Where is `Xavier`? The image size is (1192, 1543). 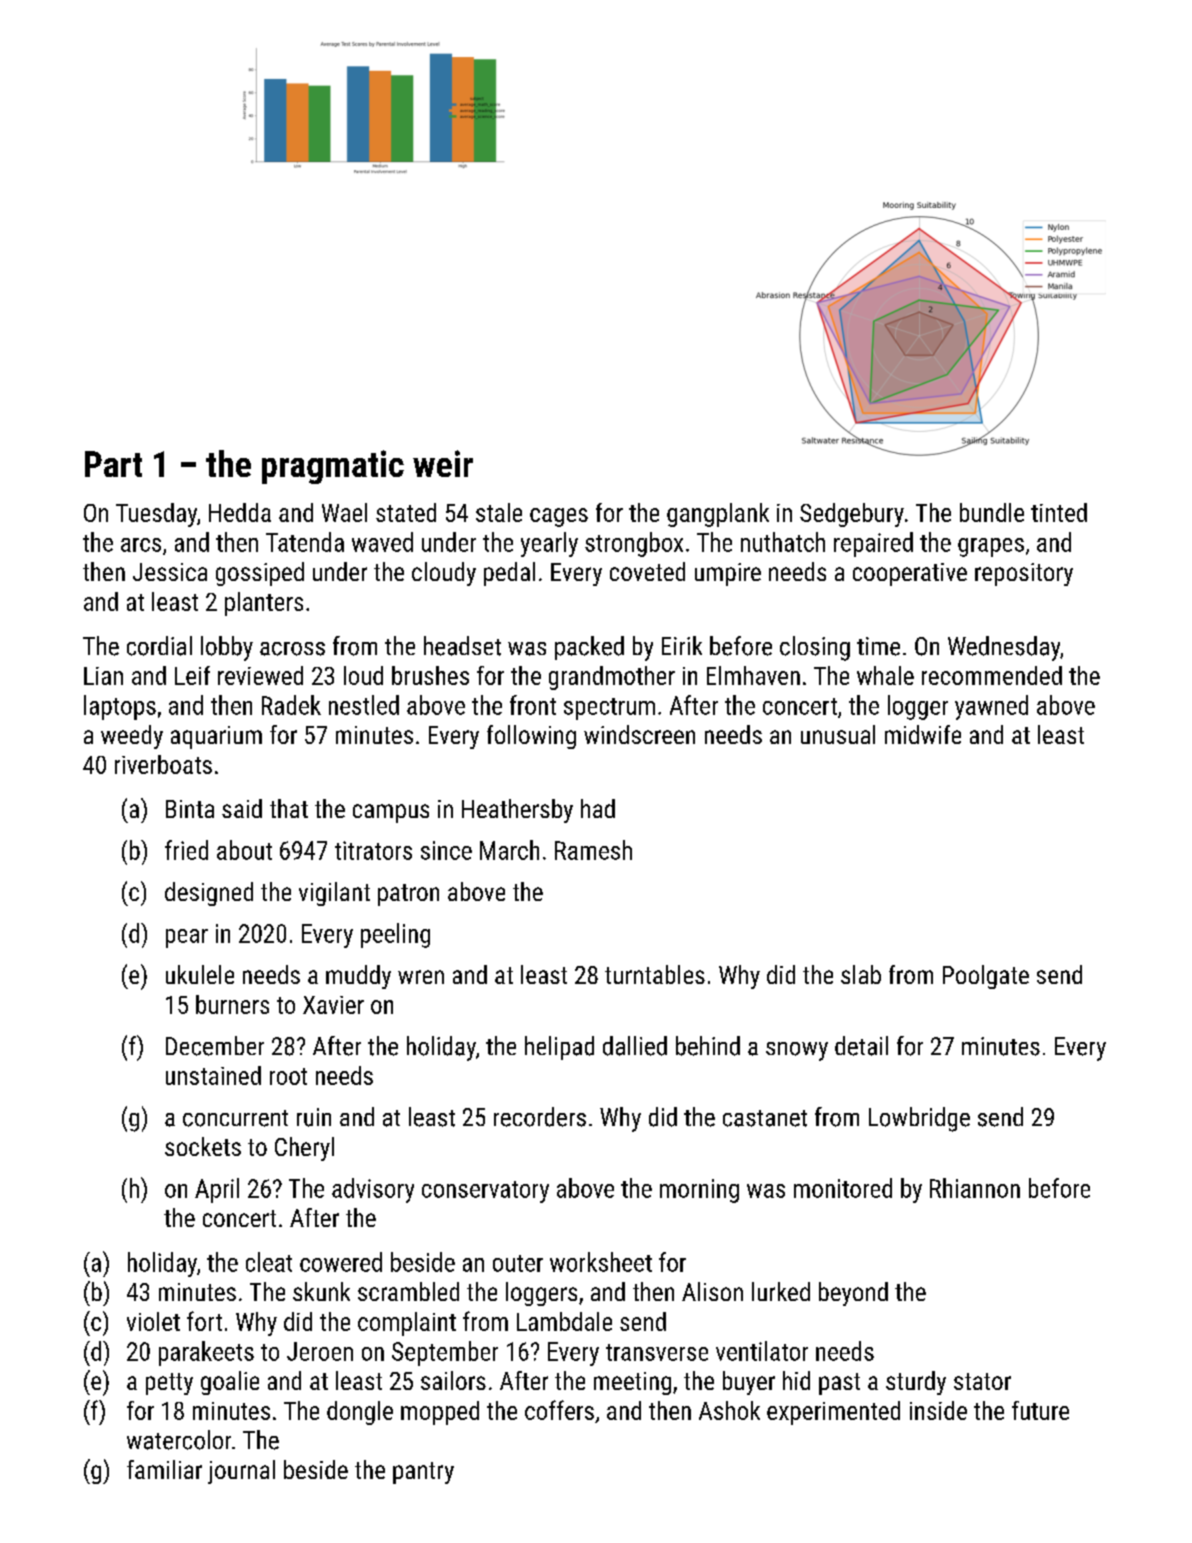 Xavier is located at coordinates (333, 1005).
